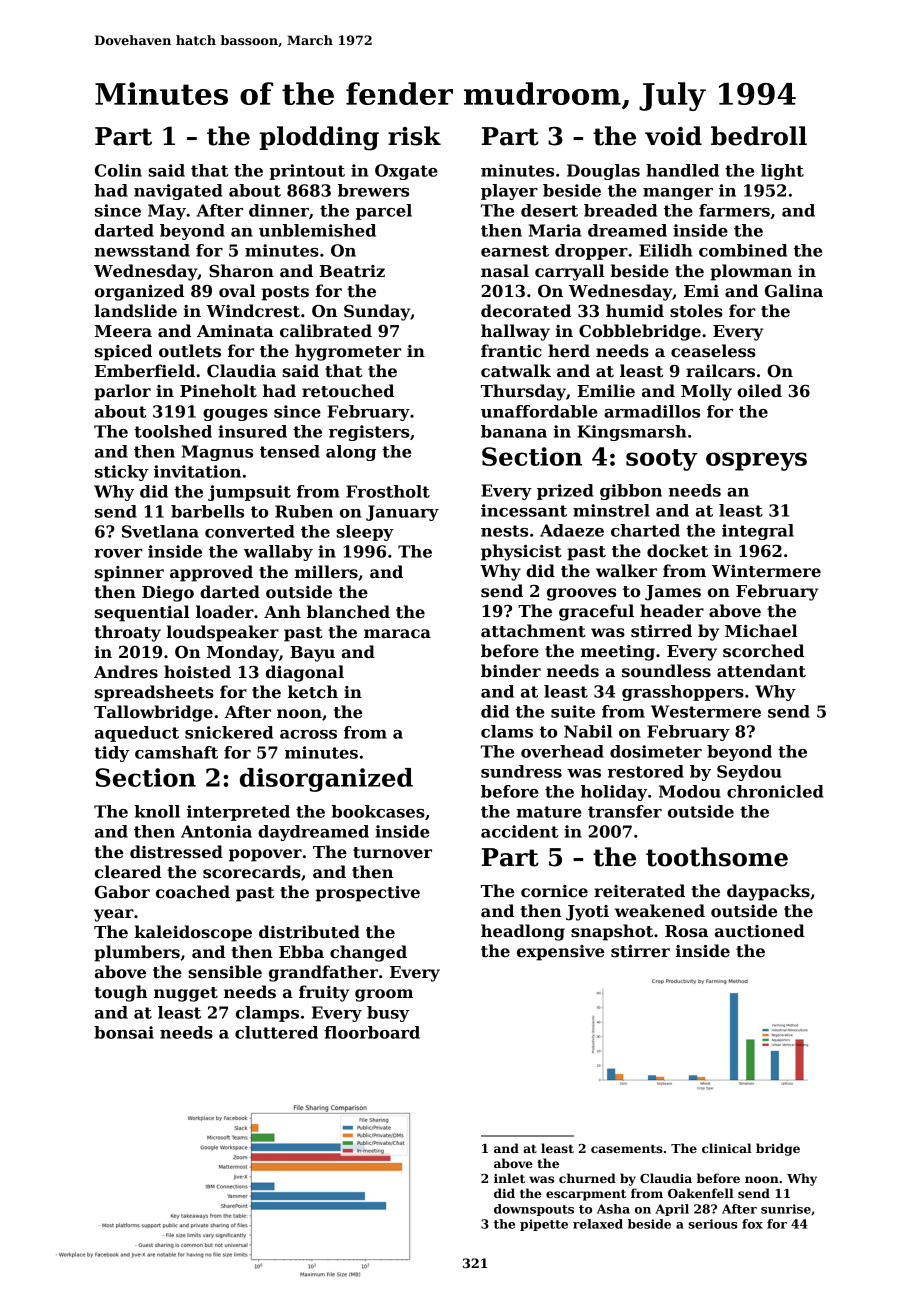 The height and width of the page is (1308, 924). Describe the element at coordinates (759, 136) in the page. I see `bedroll` at that location.
